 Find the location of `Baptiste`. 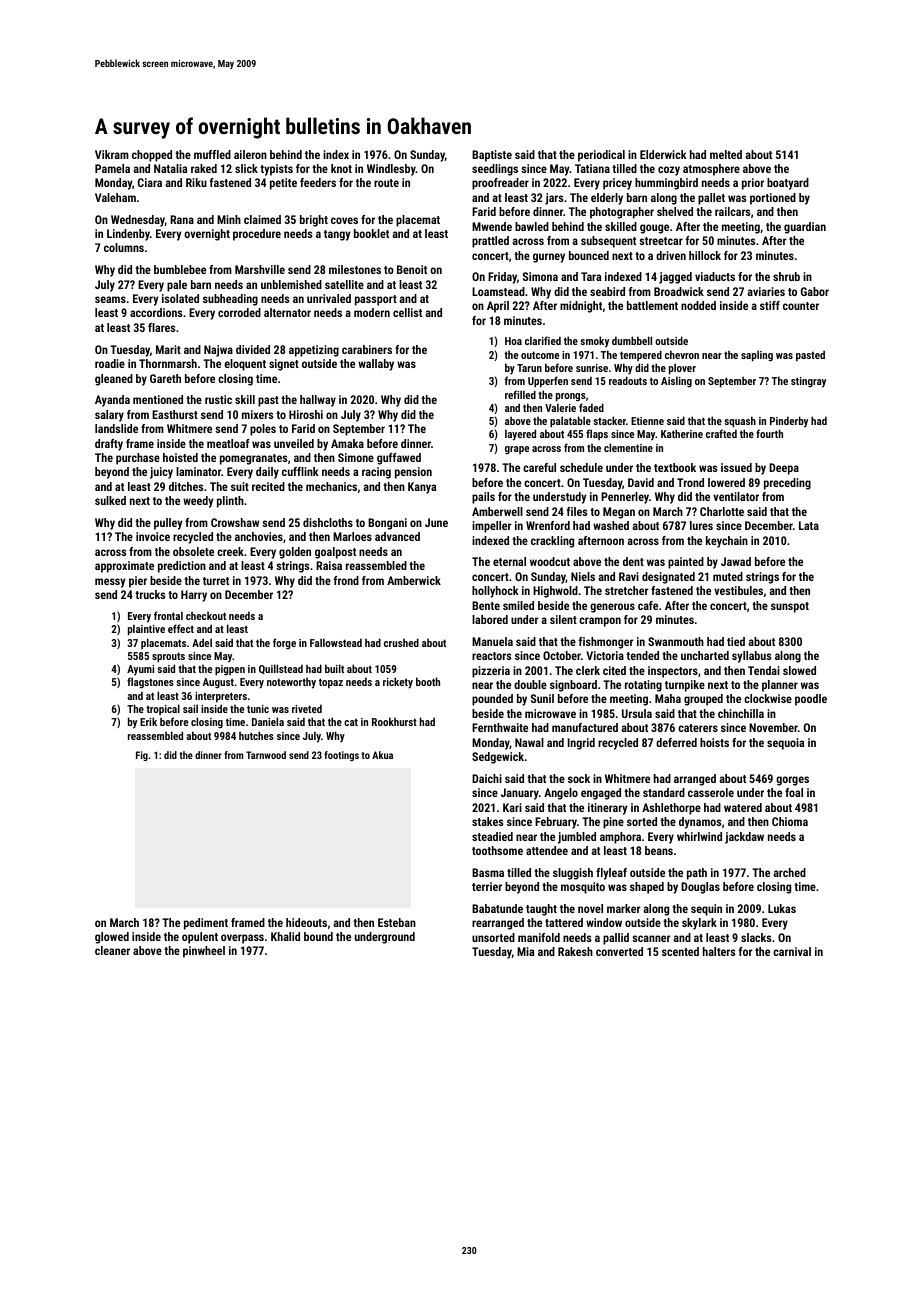

Baptiste is located at coordinates (492, 156).
